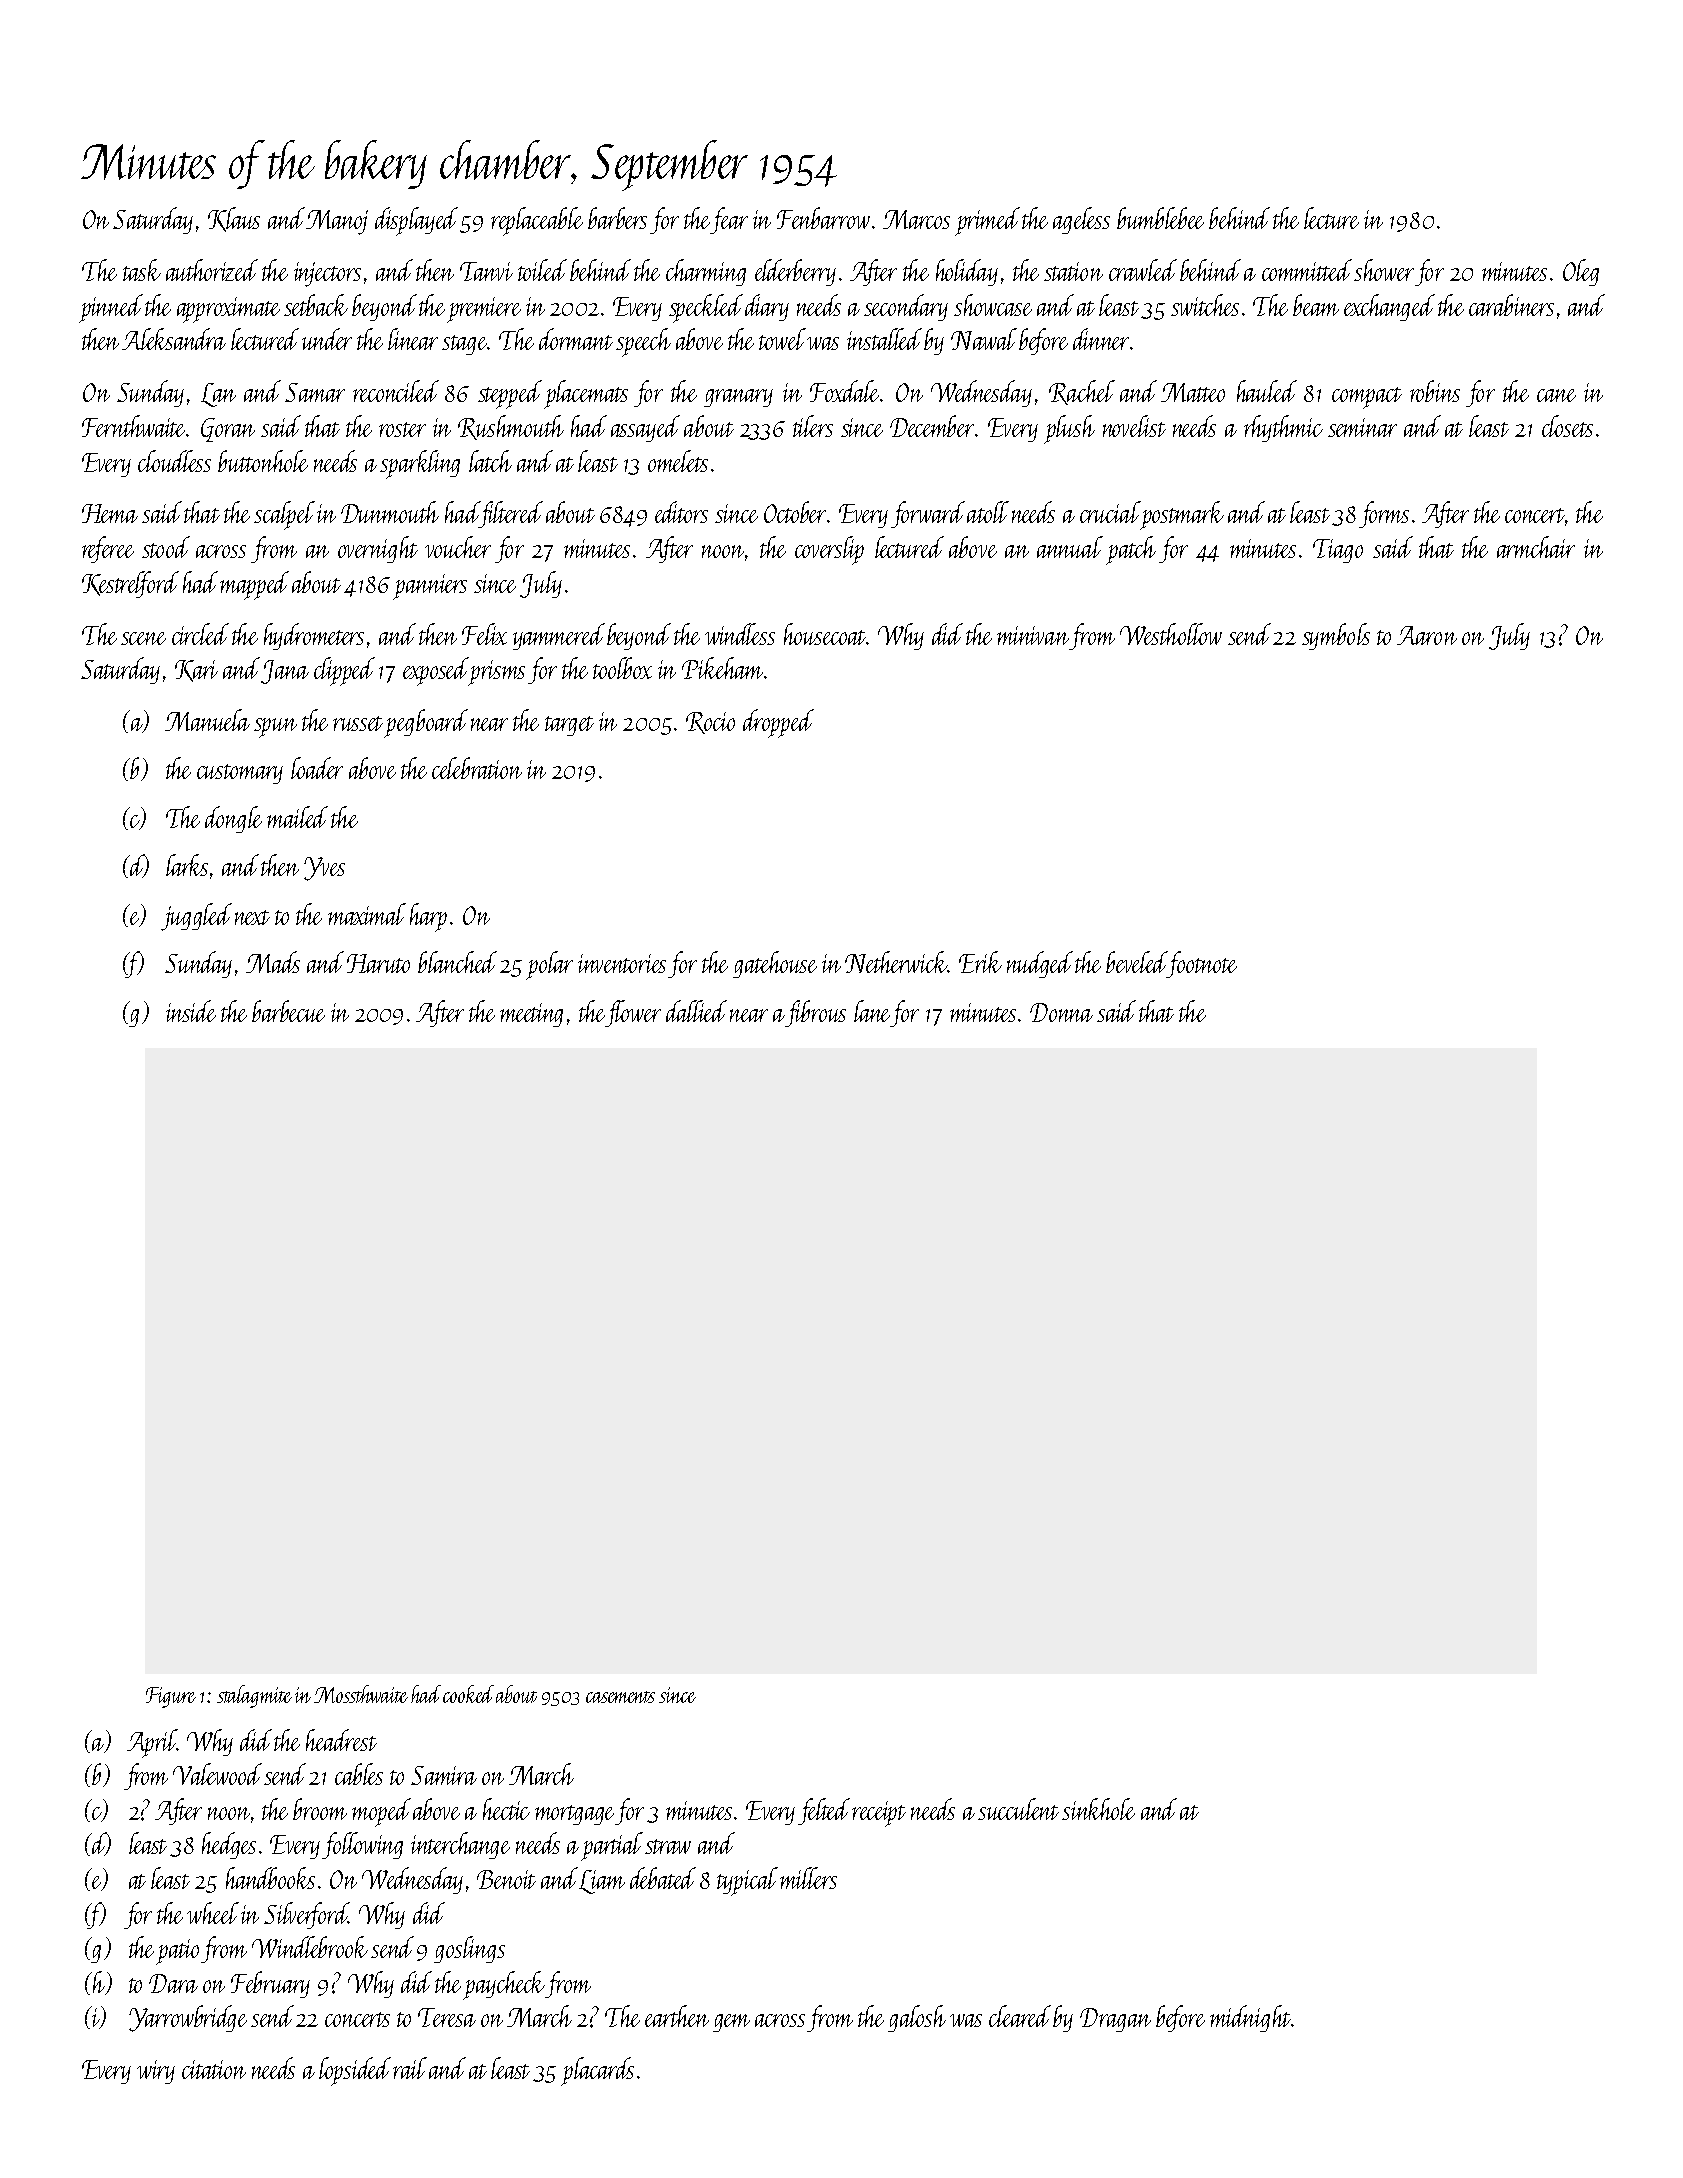  Describe the element at coordinates (1250, 2018) in the page. I see `midnight` at that location.
